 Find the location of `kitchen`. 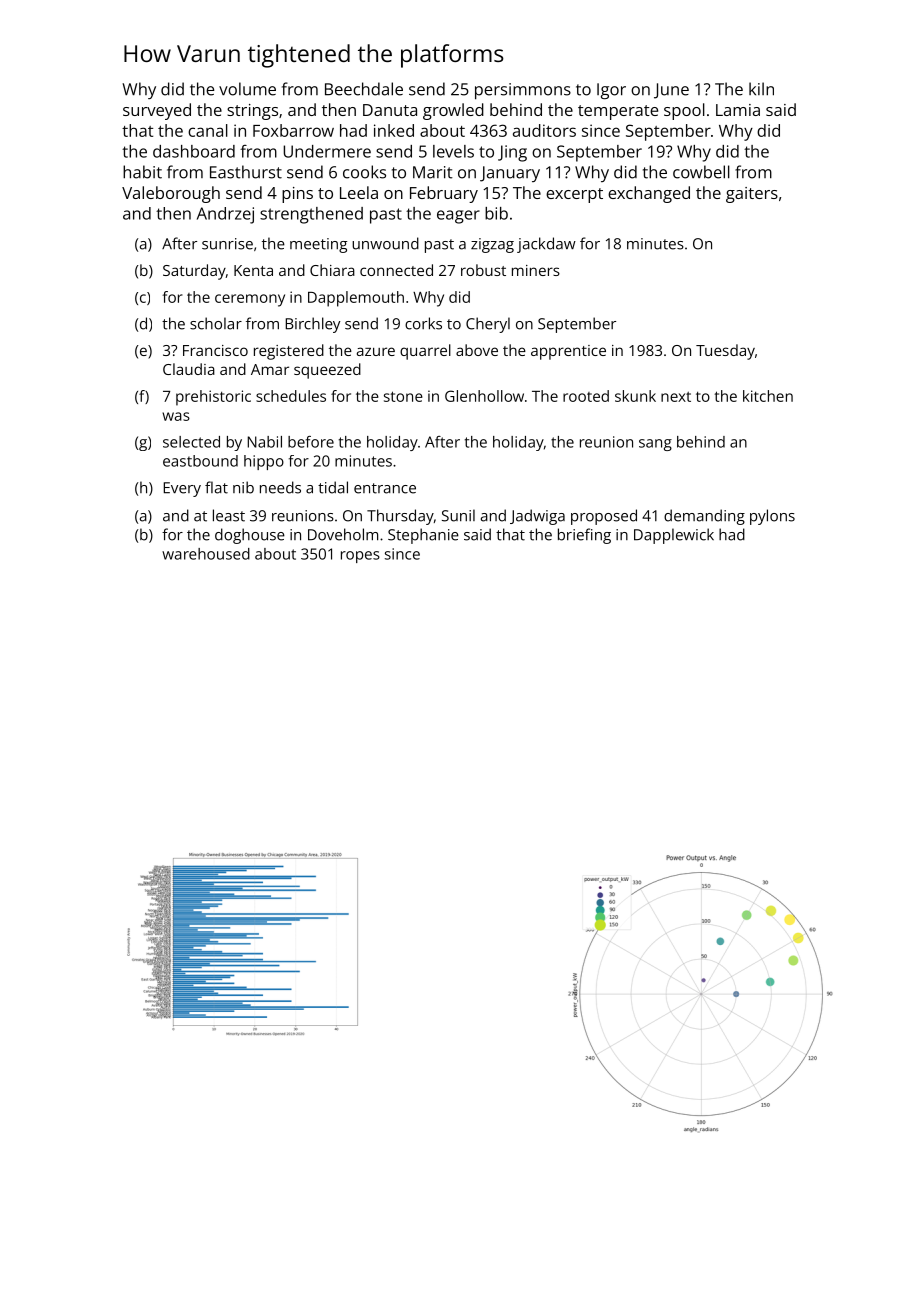

kitchen is located at coordinates (768, 396).
